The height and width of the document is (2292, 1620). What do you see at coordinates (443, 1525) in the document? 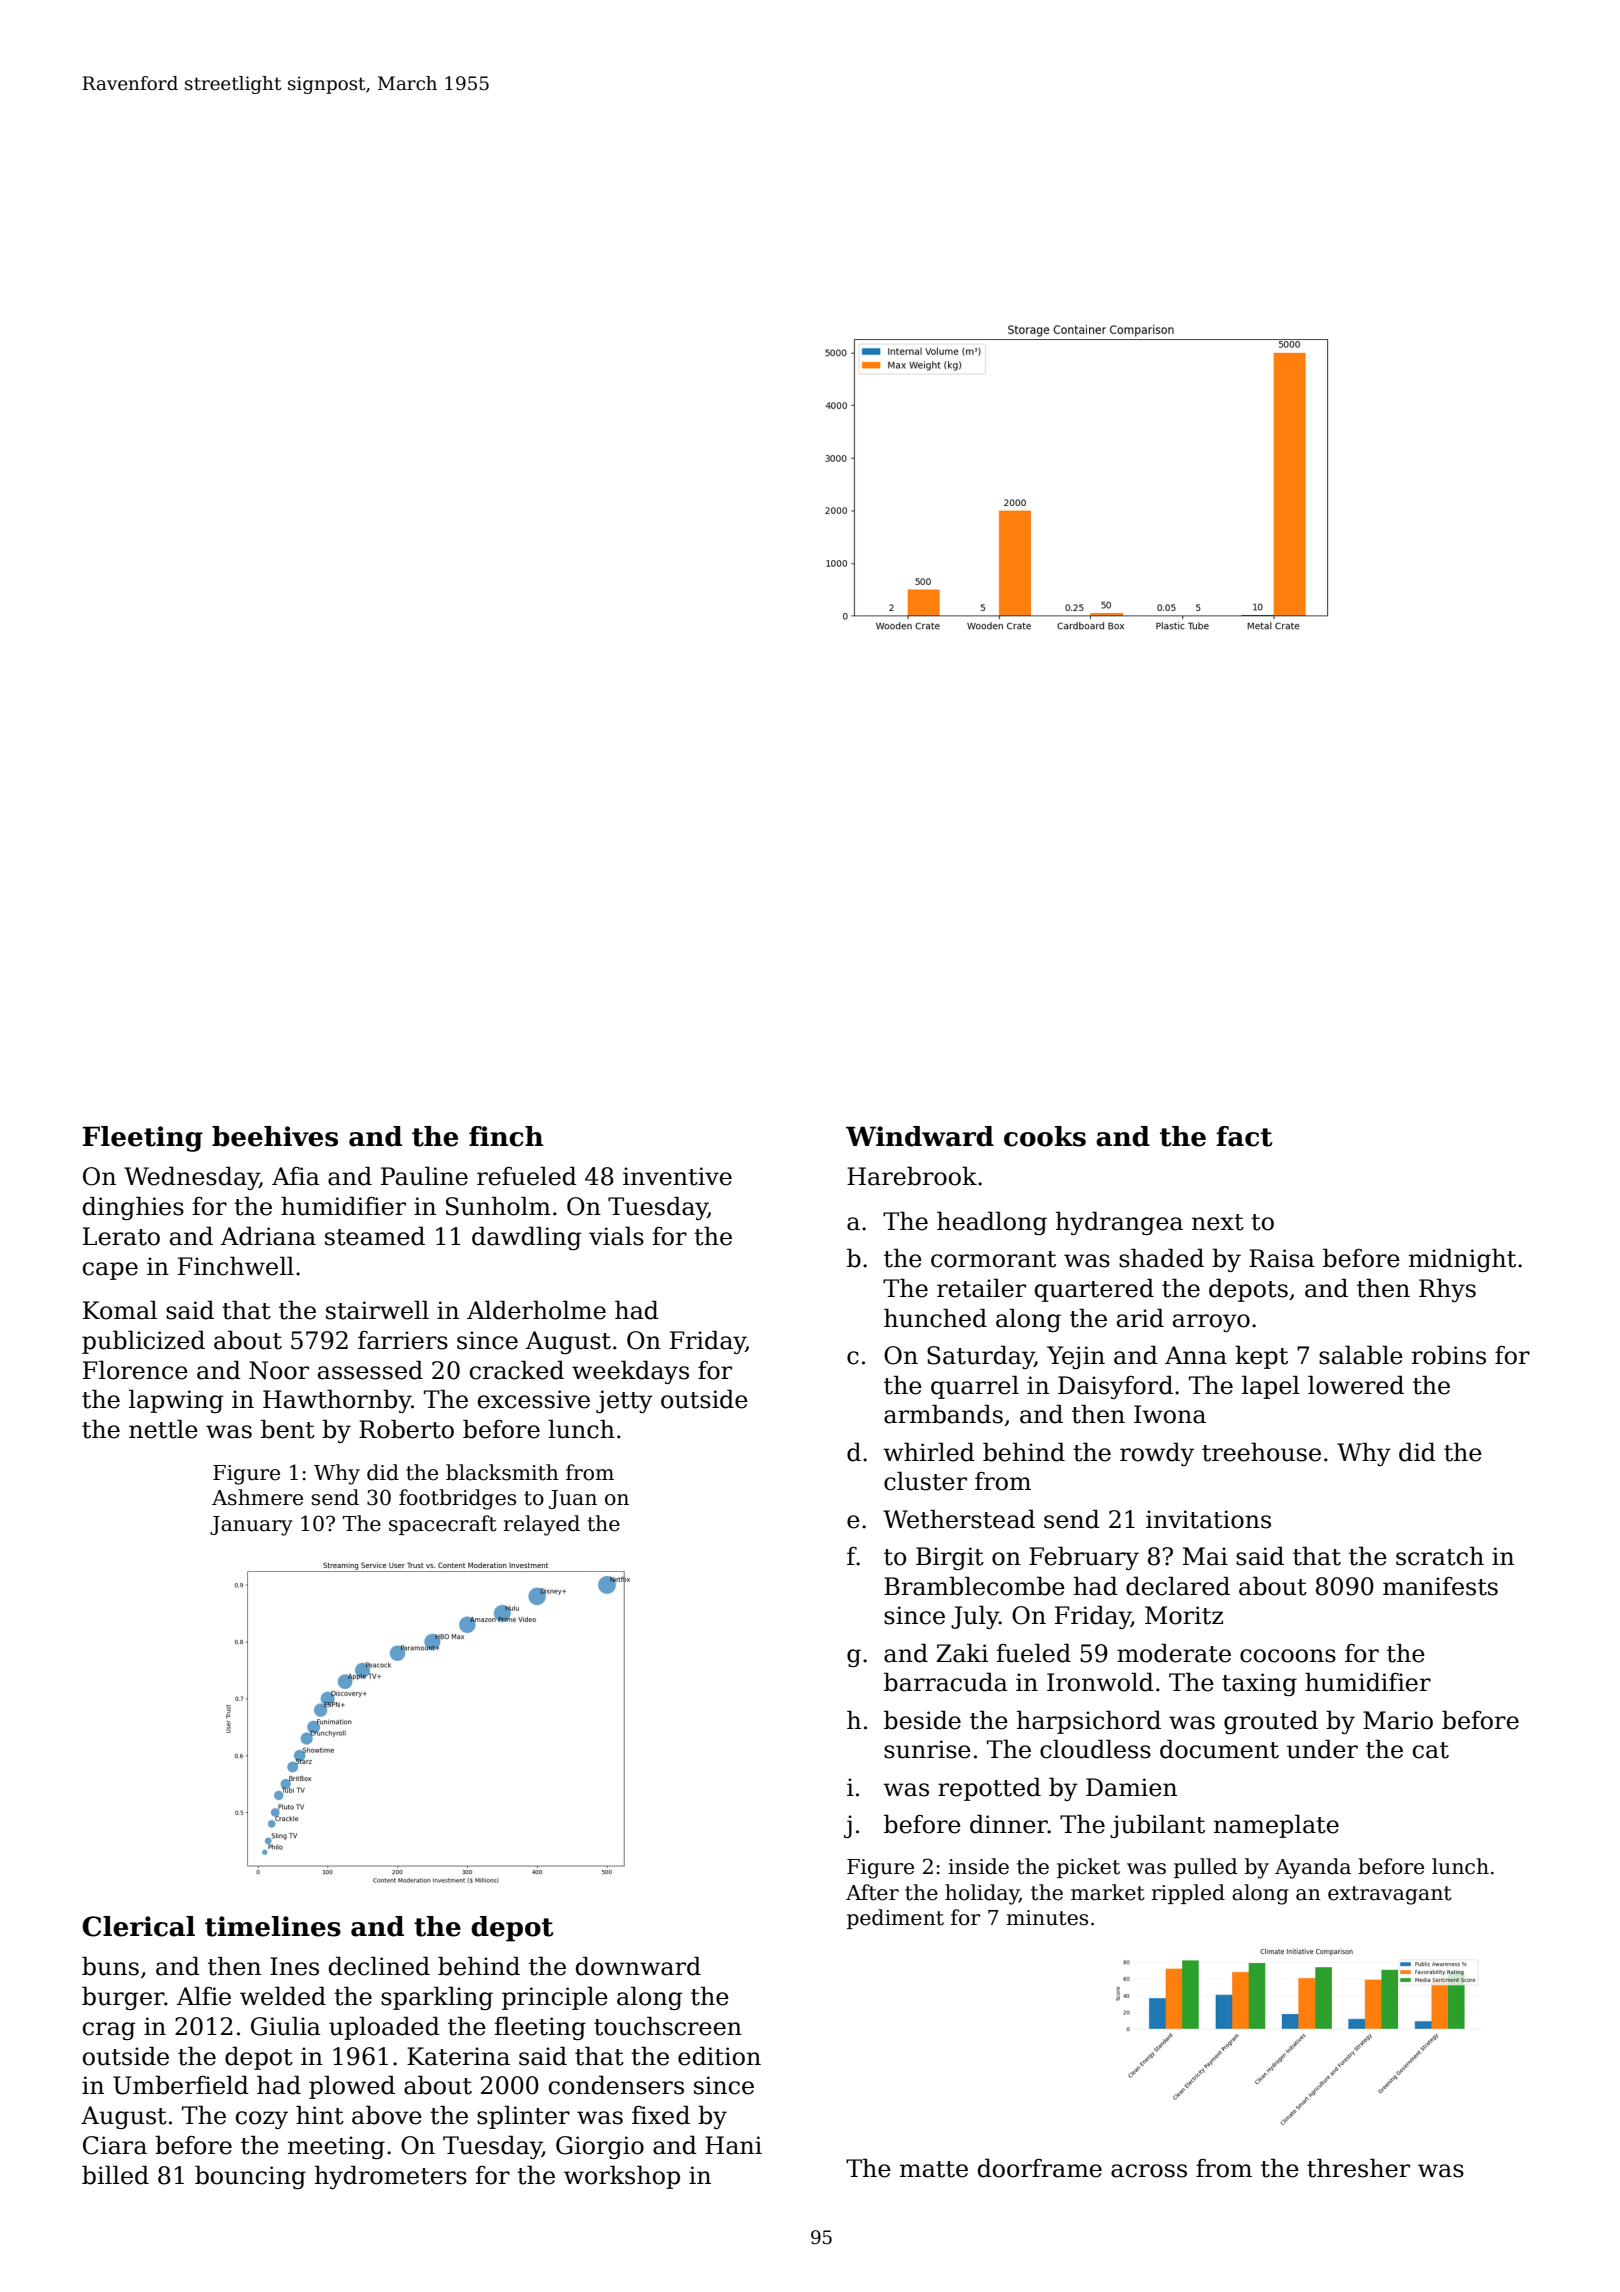
I see `spacecraft` at bounding box center [443, 1525].
